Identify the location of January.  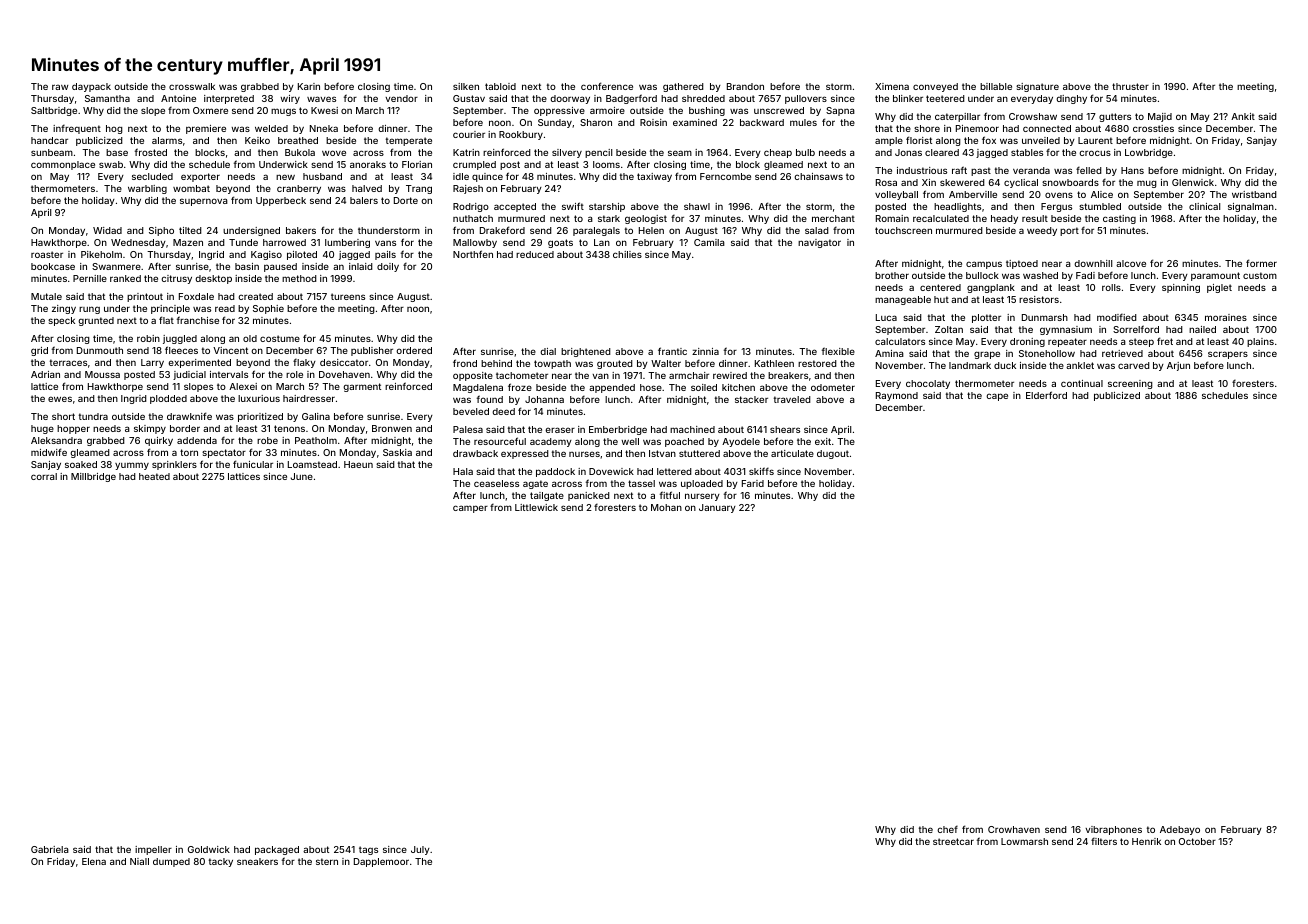
(717, 508).
